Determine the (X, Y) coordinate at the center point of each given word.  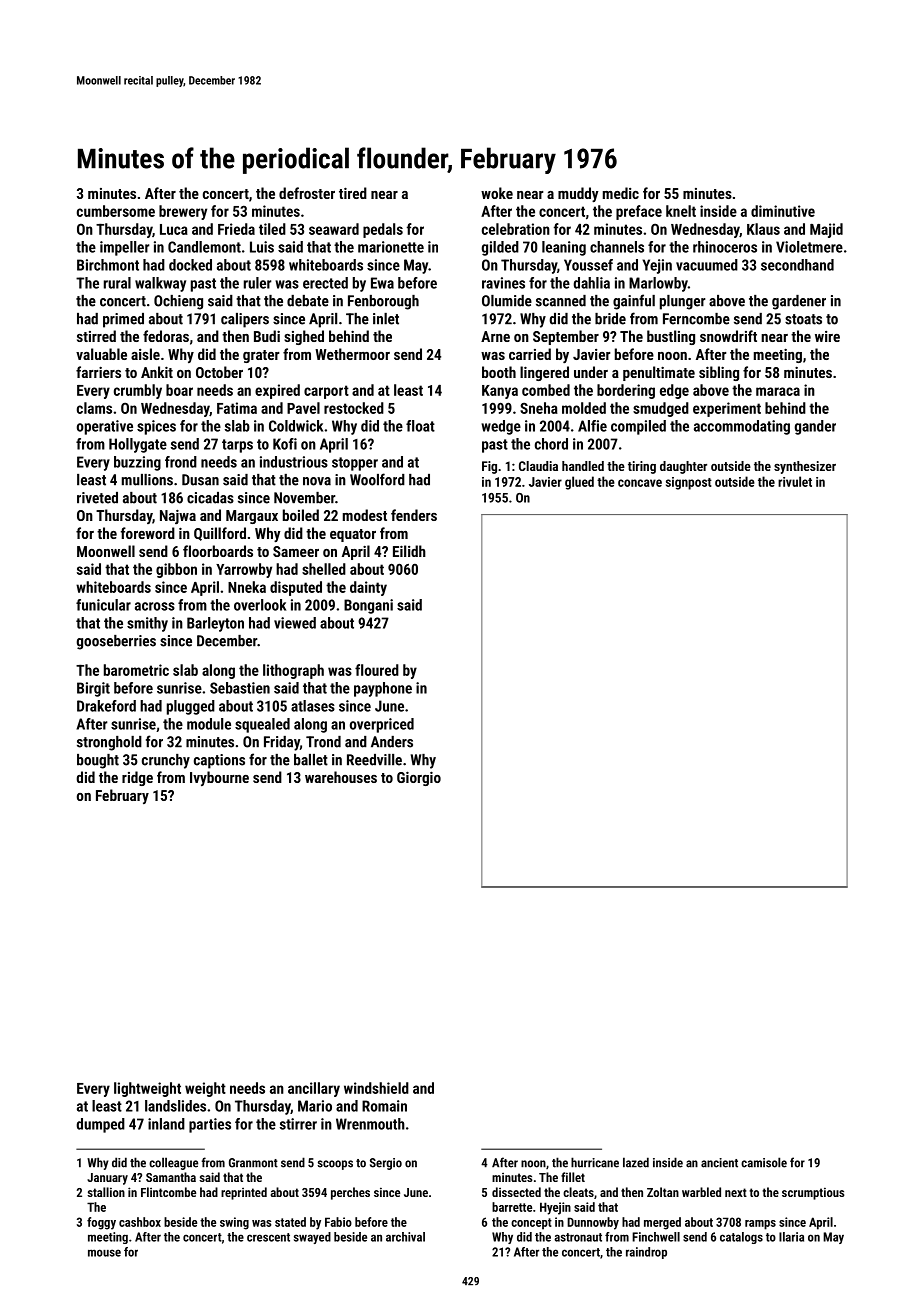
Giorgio (419, 778)
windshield (376, 1088)
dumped (100, 1125)
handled (583, 466)
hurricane (595, 1162)
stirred (96, 336)
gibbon (176, 570)
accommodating (742, 427)
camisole (764, 1162)
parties (210, 1125)
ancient (719, 1163)
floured (377, 670)
